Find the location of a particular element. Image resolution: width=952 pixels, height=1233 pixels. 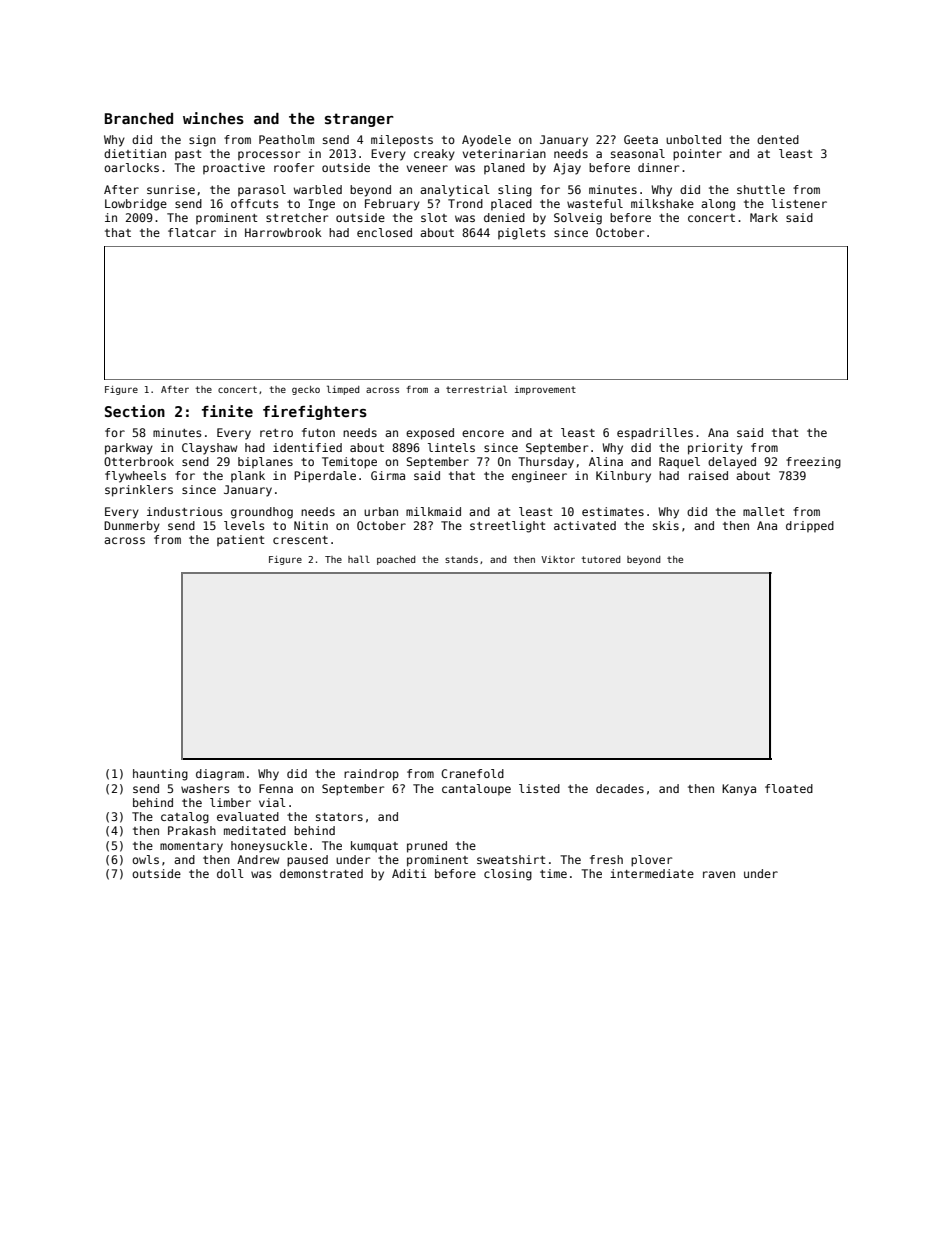

Cranefold is located at coordinates (472, 773).
